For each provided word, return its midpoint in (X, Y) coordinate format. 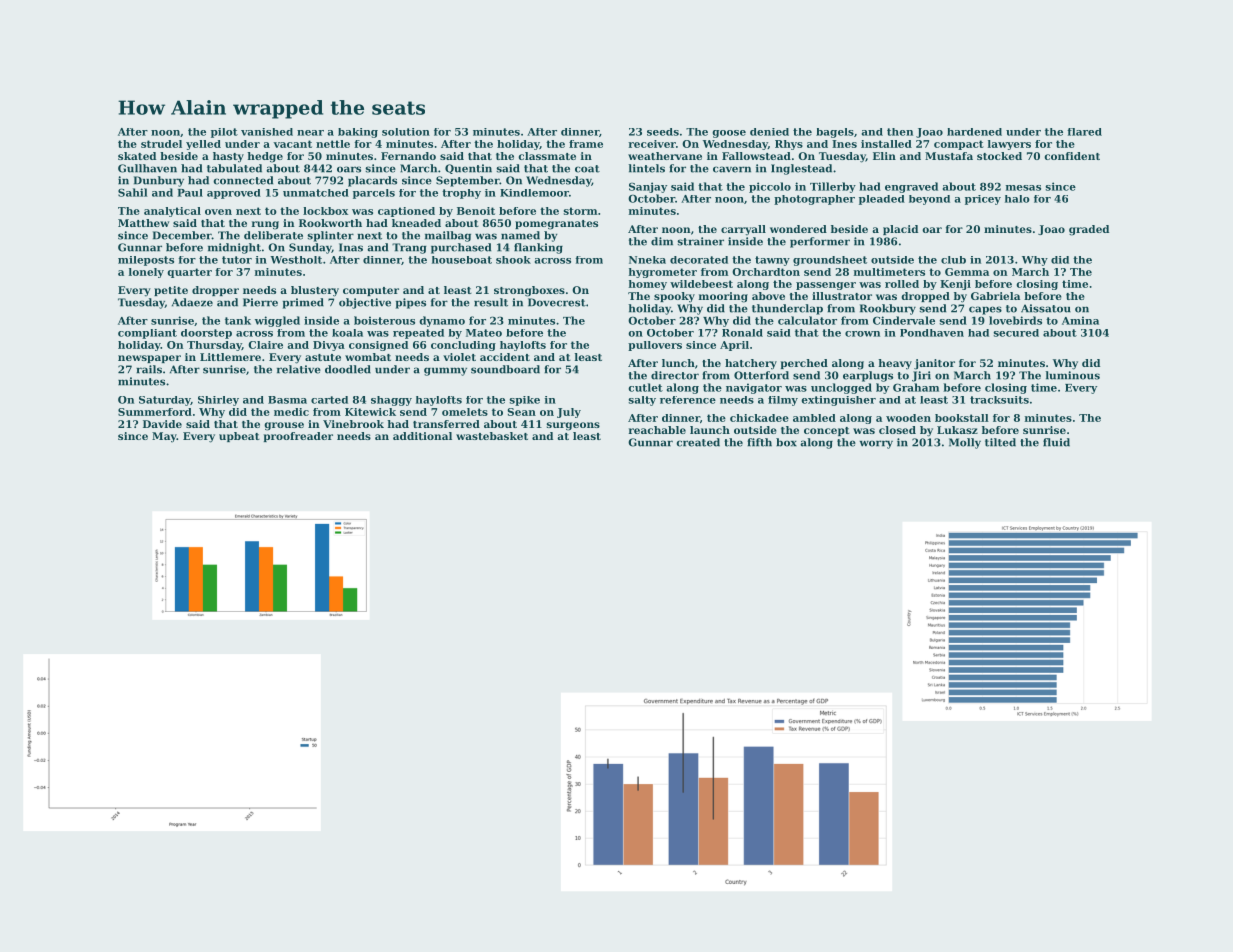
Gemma (967, 272)
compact (959, 145)
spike (524, 401)
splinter (330, 236)
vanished (267, 132)
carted (329, 400)
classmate (547, 156)
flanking (538, 248)
